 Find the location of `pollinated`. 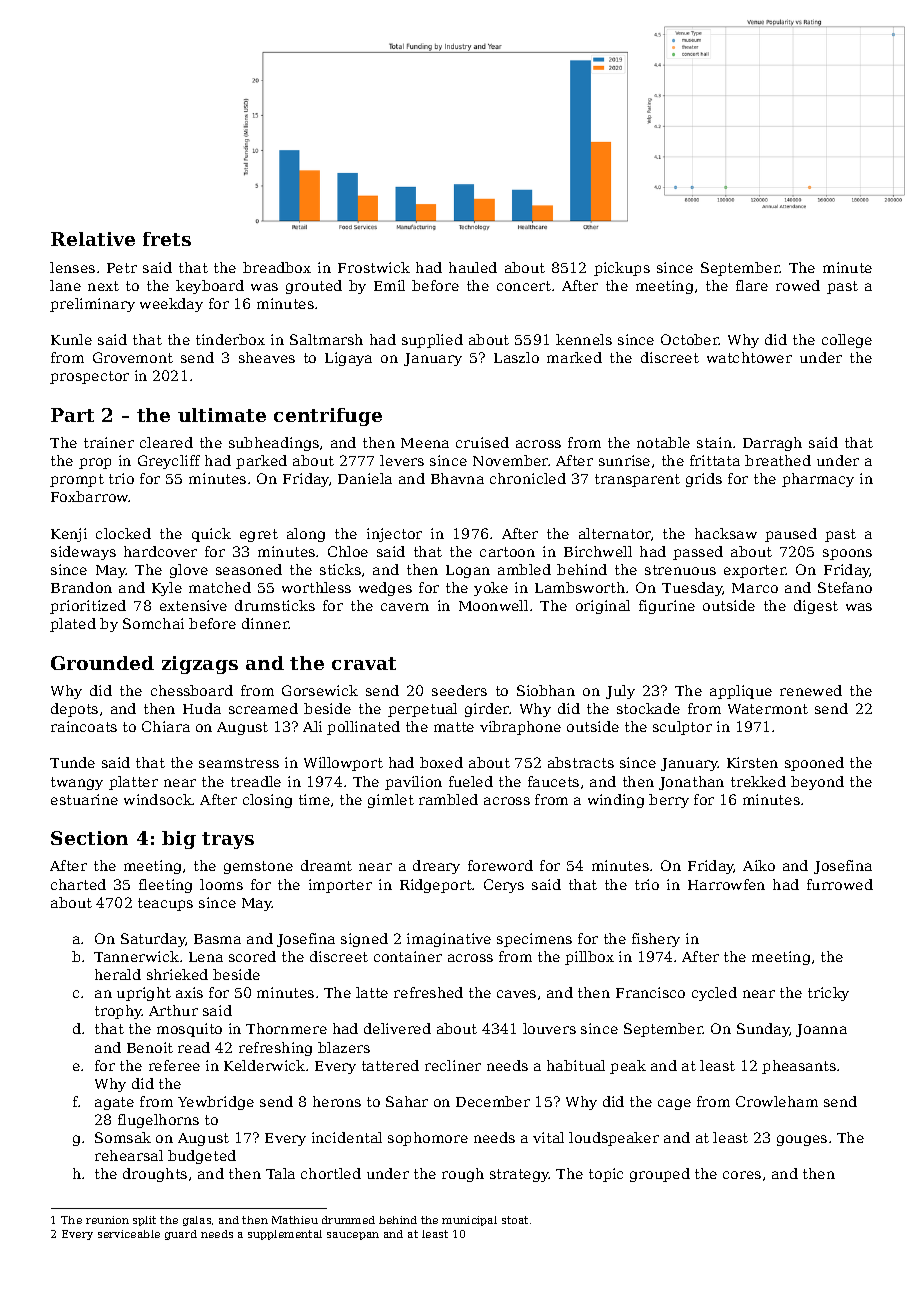

pollinated is located at coordinates (363, 728).
